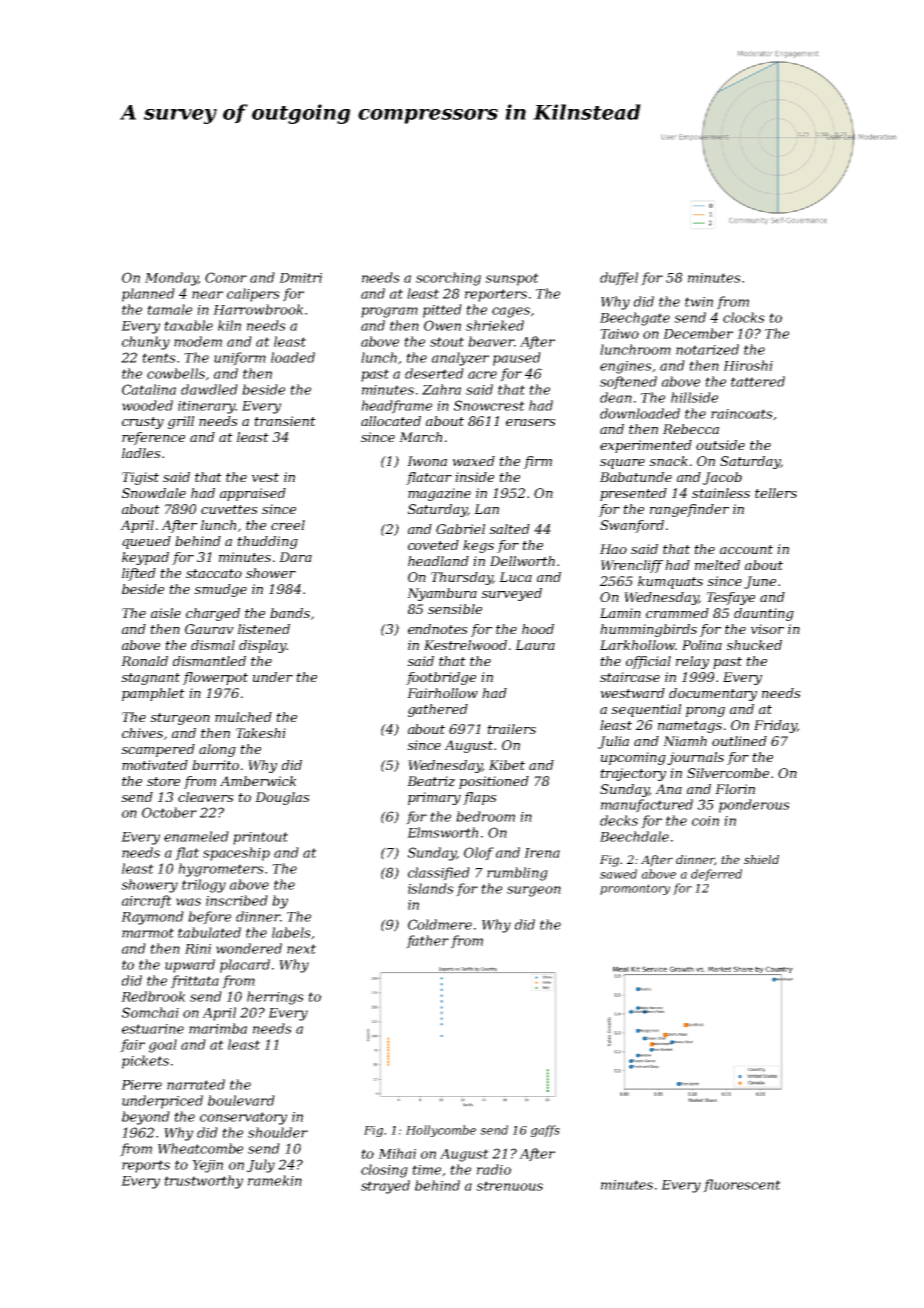 The width and height of the screenshot is (924, 1308). Describe the element at coordinates (761, 859) in the screenshot. I see `shield` at that location.
